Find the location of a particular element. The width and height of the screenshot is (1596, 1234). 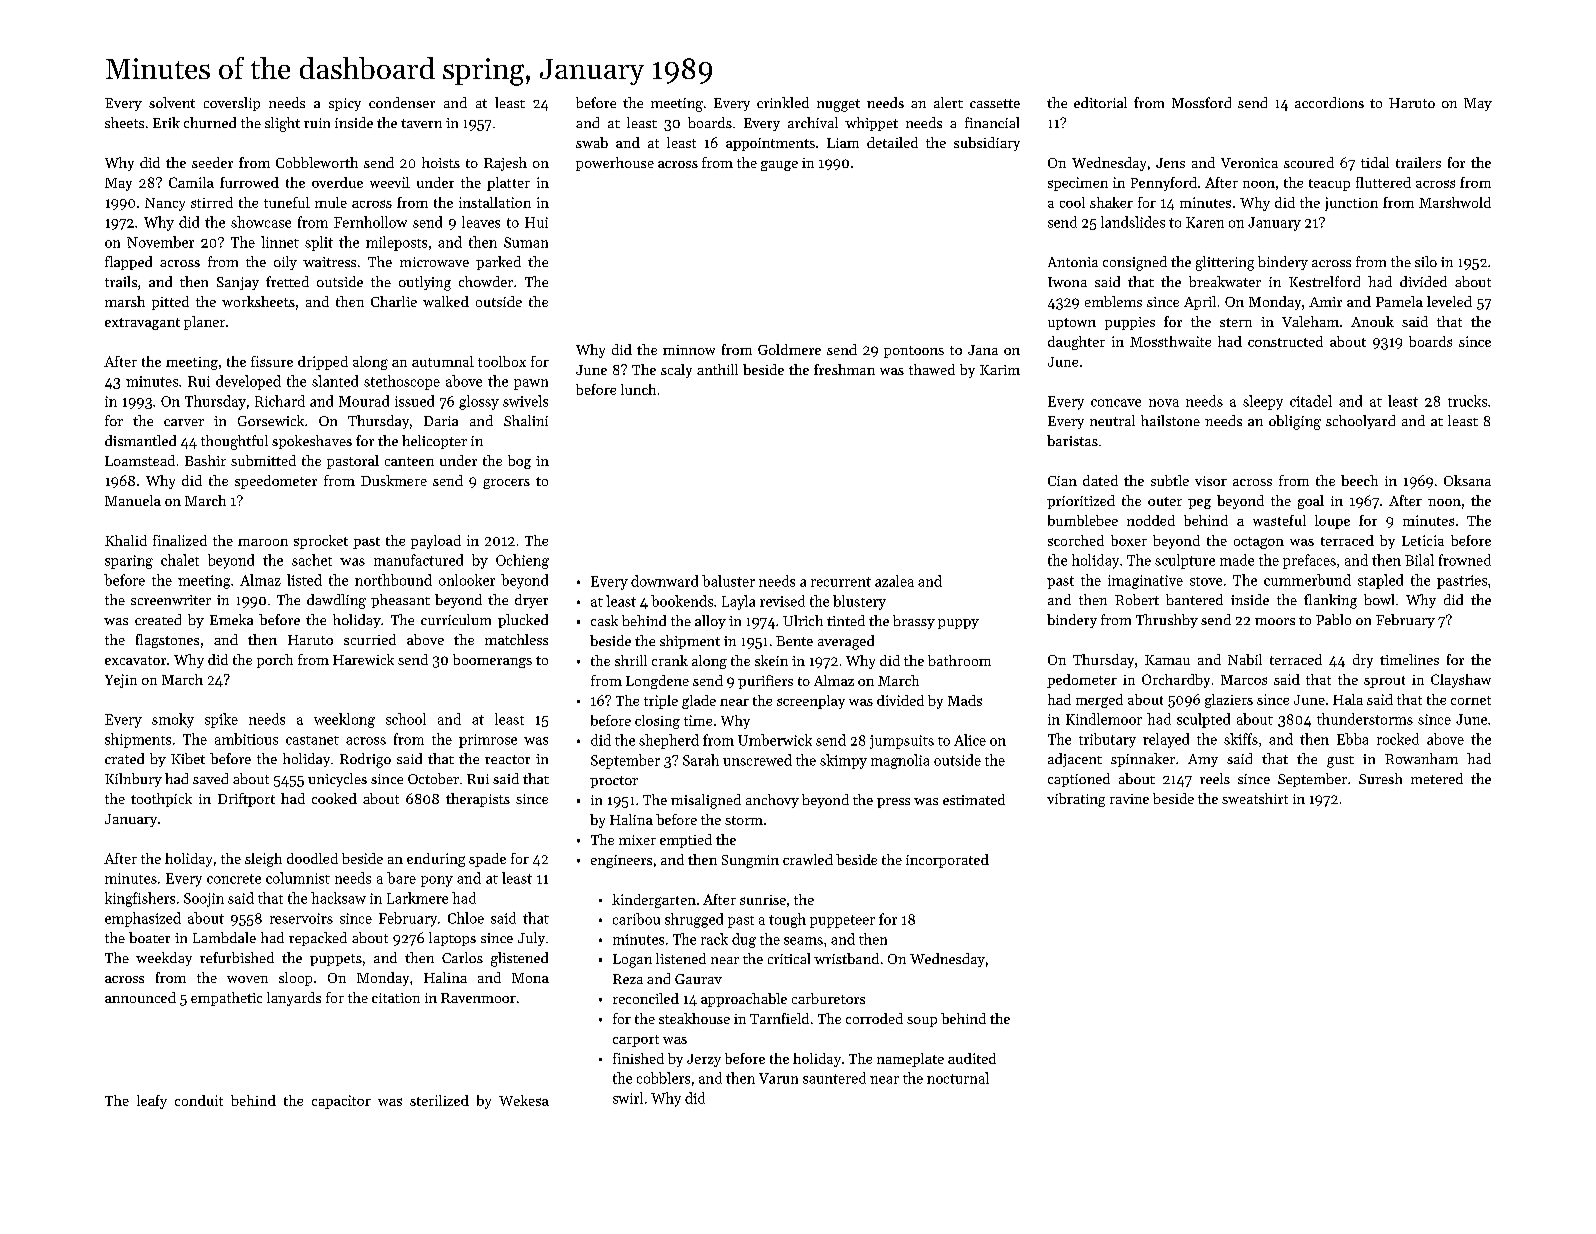

walked is located at coordinates (446, 301).
